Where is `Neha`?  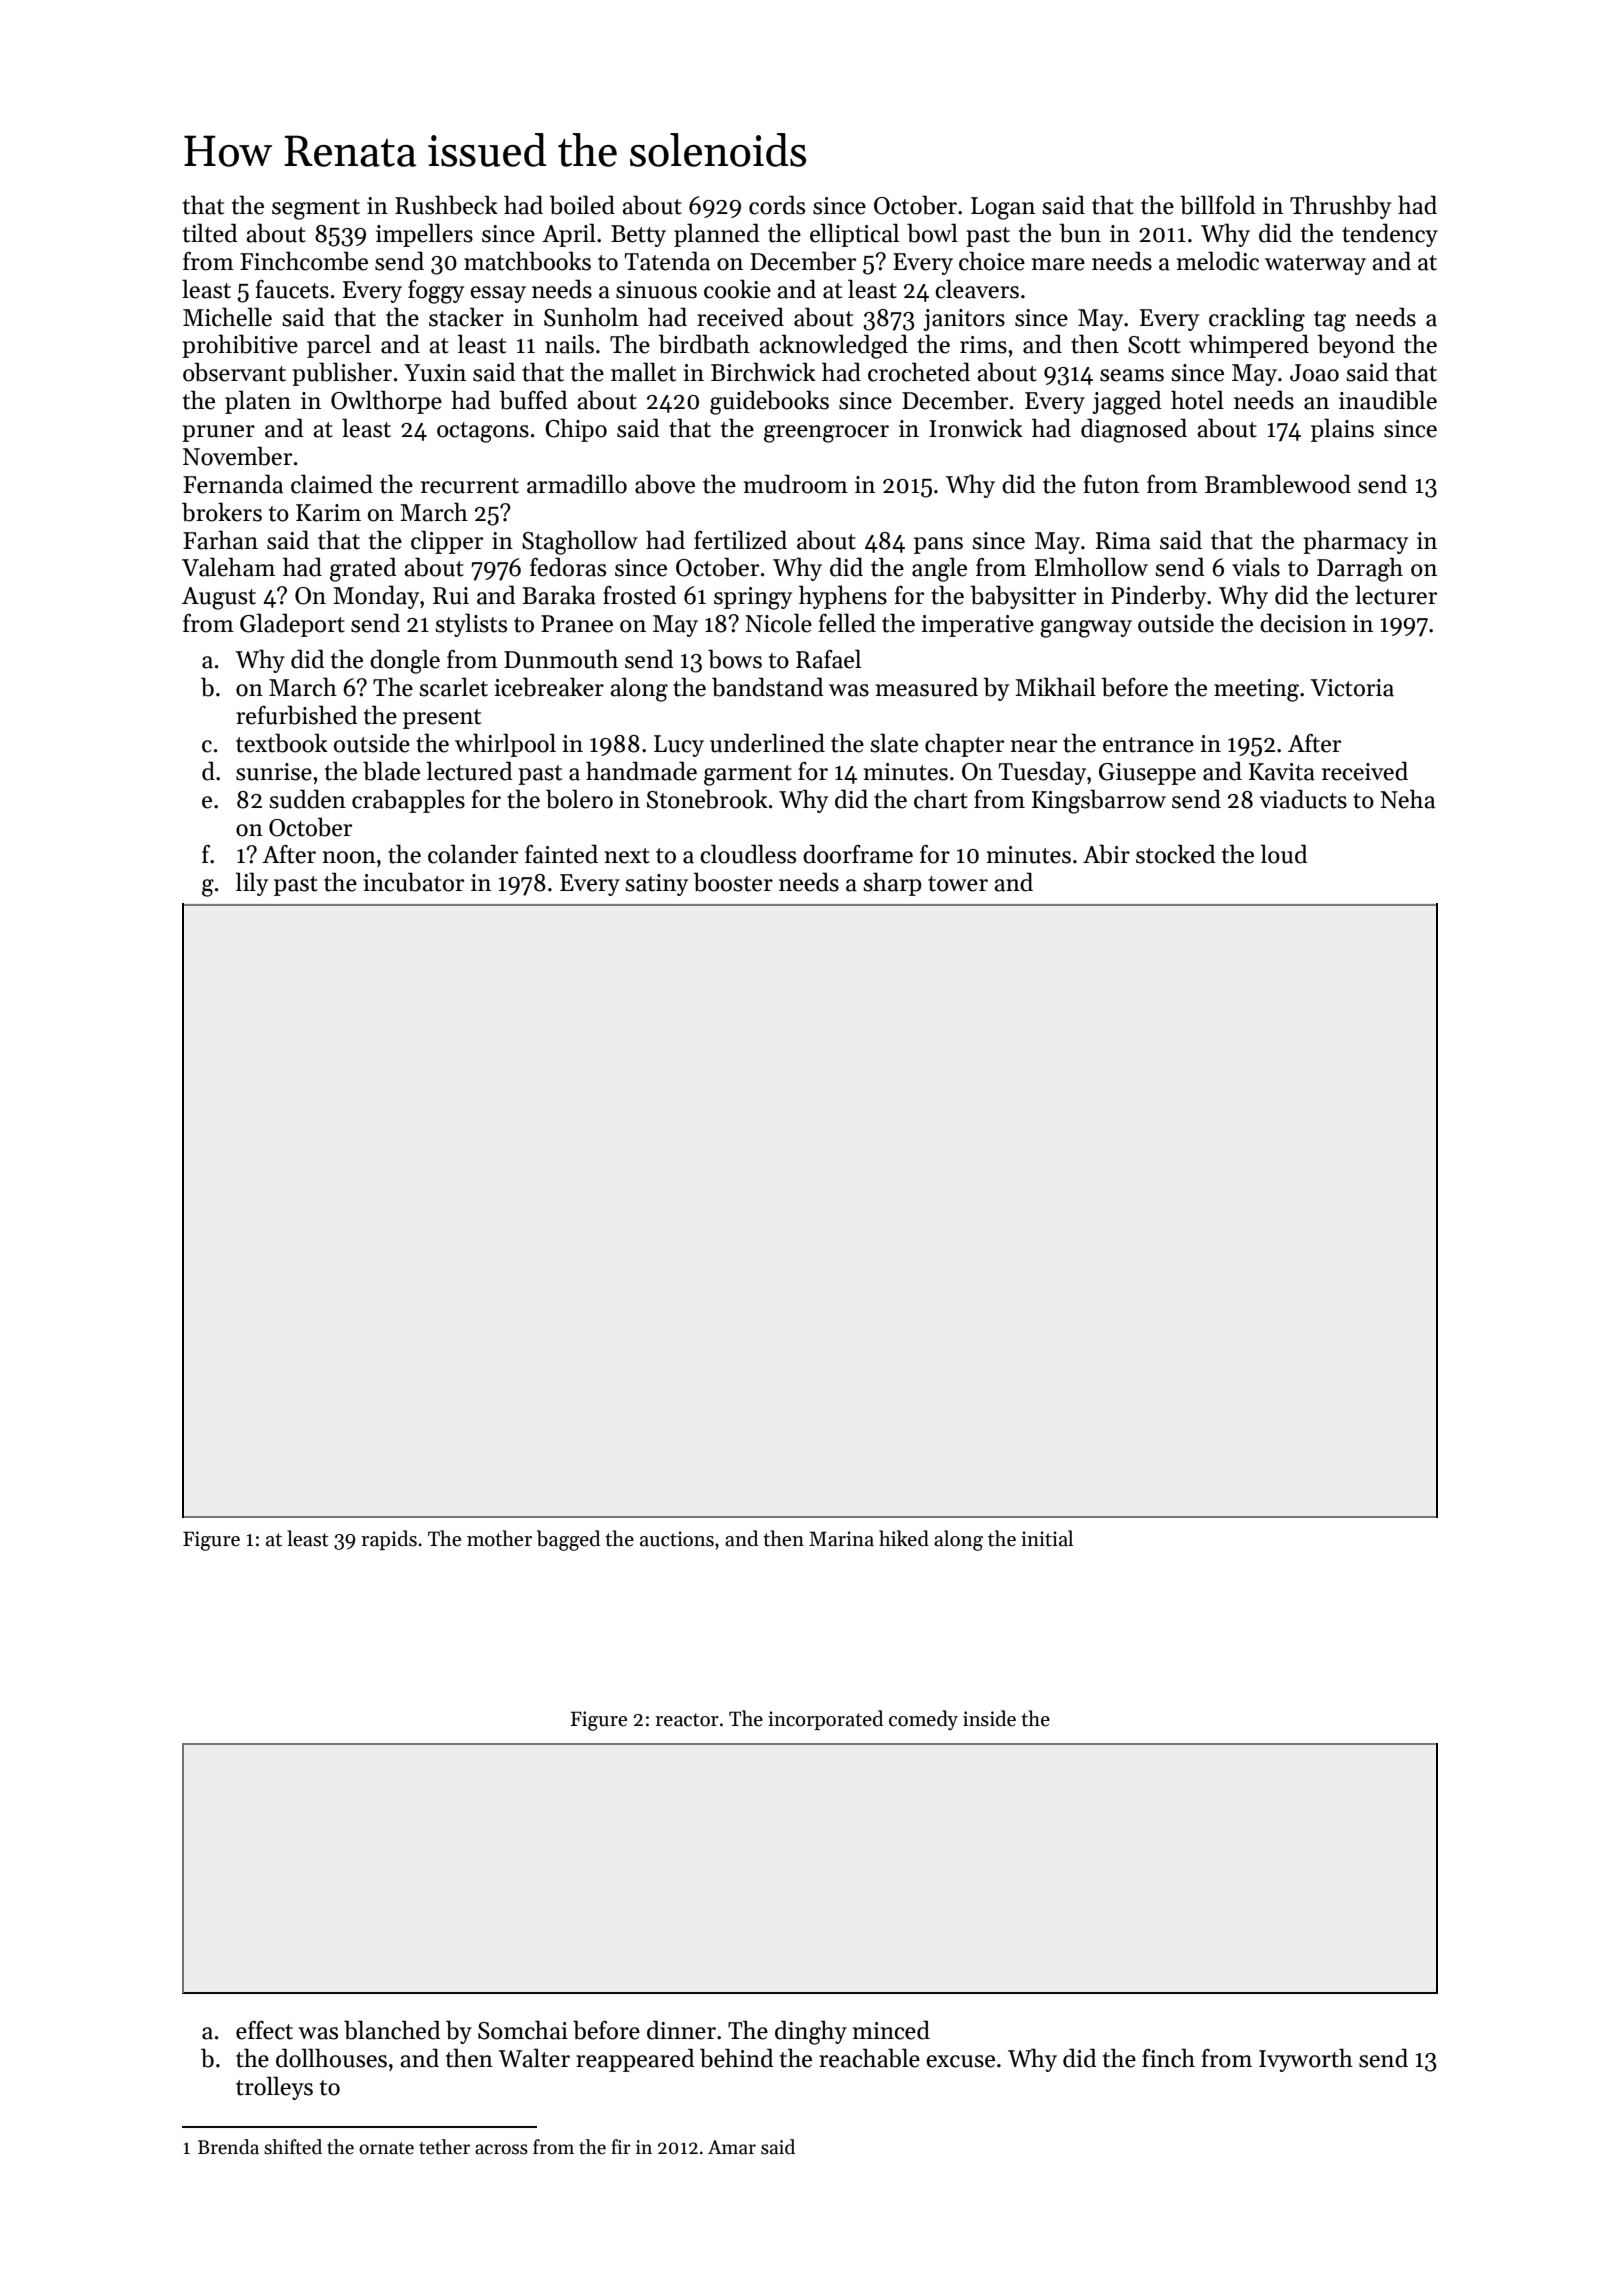
Neha is located at coordinates (1407, 799).
